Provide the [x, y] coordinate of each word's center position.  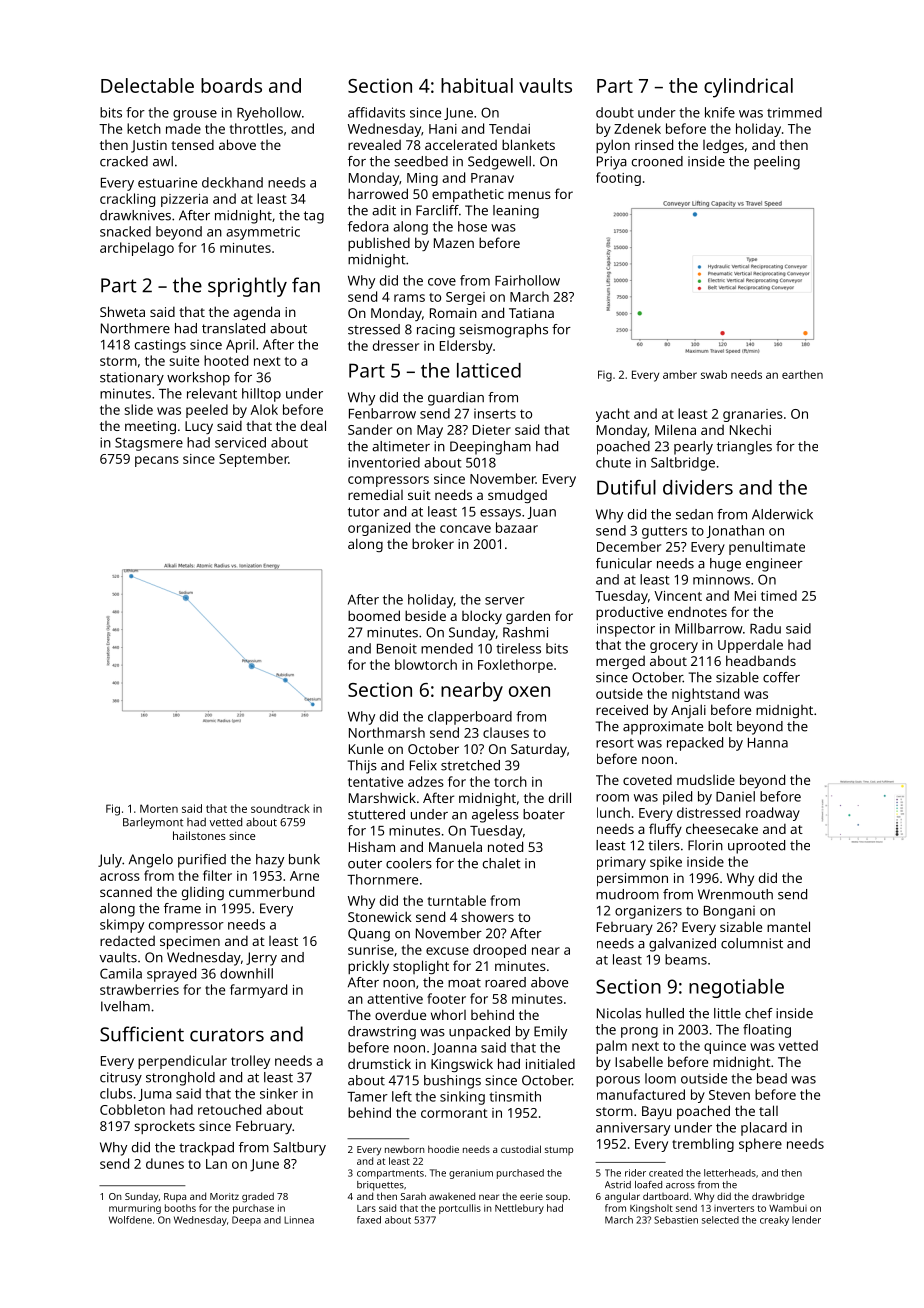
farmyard [258, 991]
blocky [482, 617]
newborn [405, 1149]
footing [618, 179]
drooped [499, 951]
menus [529, 195]
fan [306, 285]
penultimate [767, 548]
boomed [374, 615]
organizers [648, 912]
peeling [777, 163]
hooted [226, 360]
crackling [127, 200]
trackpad [206, 1149]
